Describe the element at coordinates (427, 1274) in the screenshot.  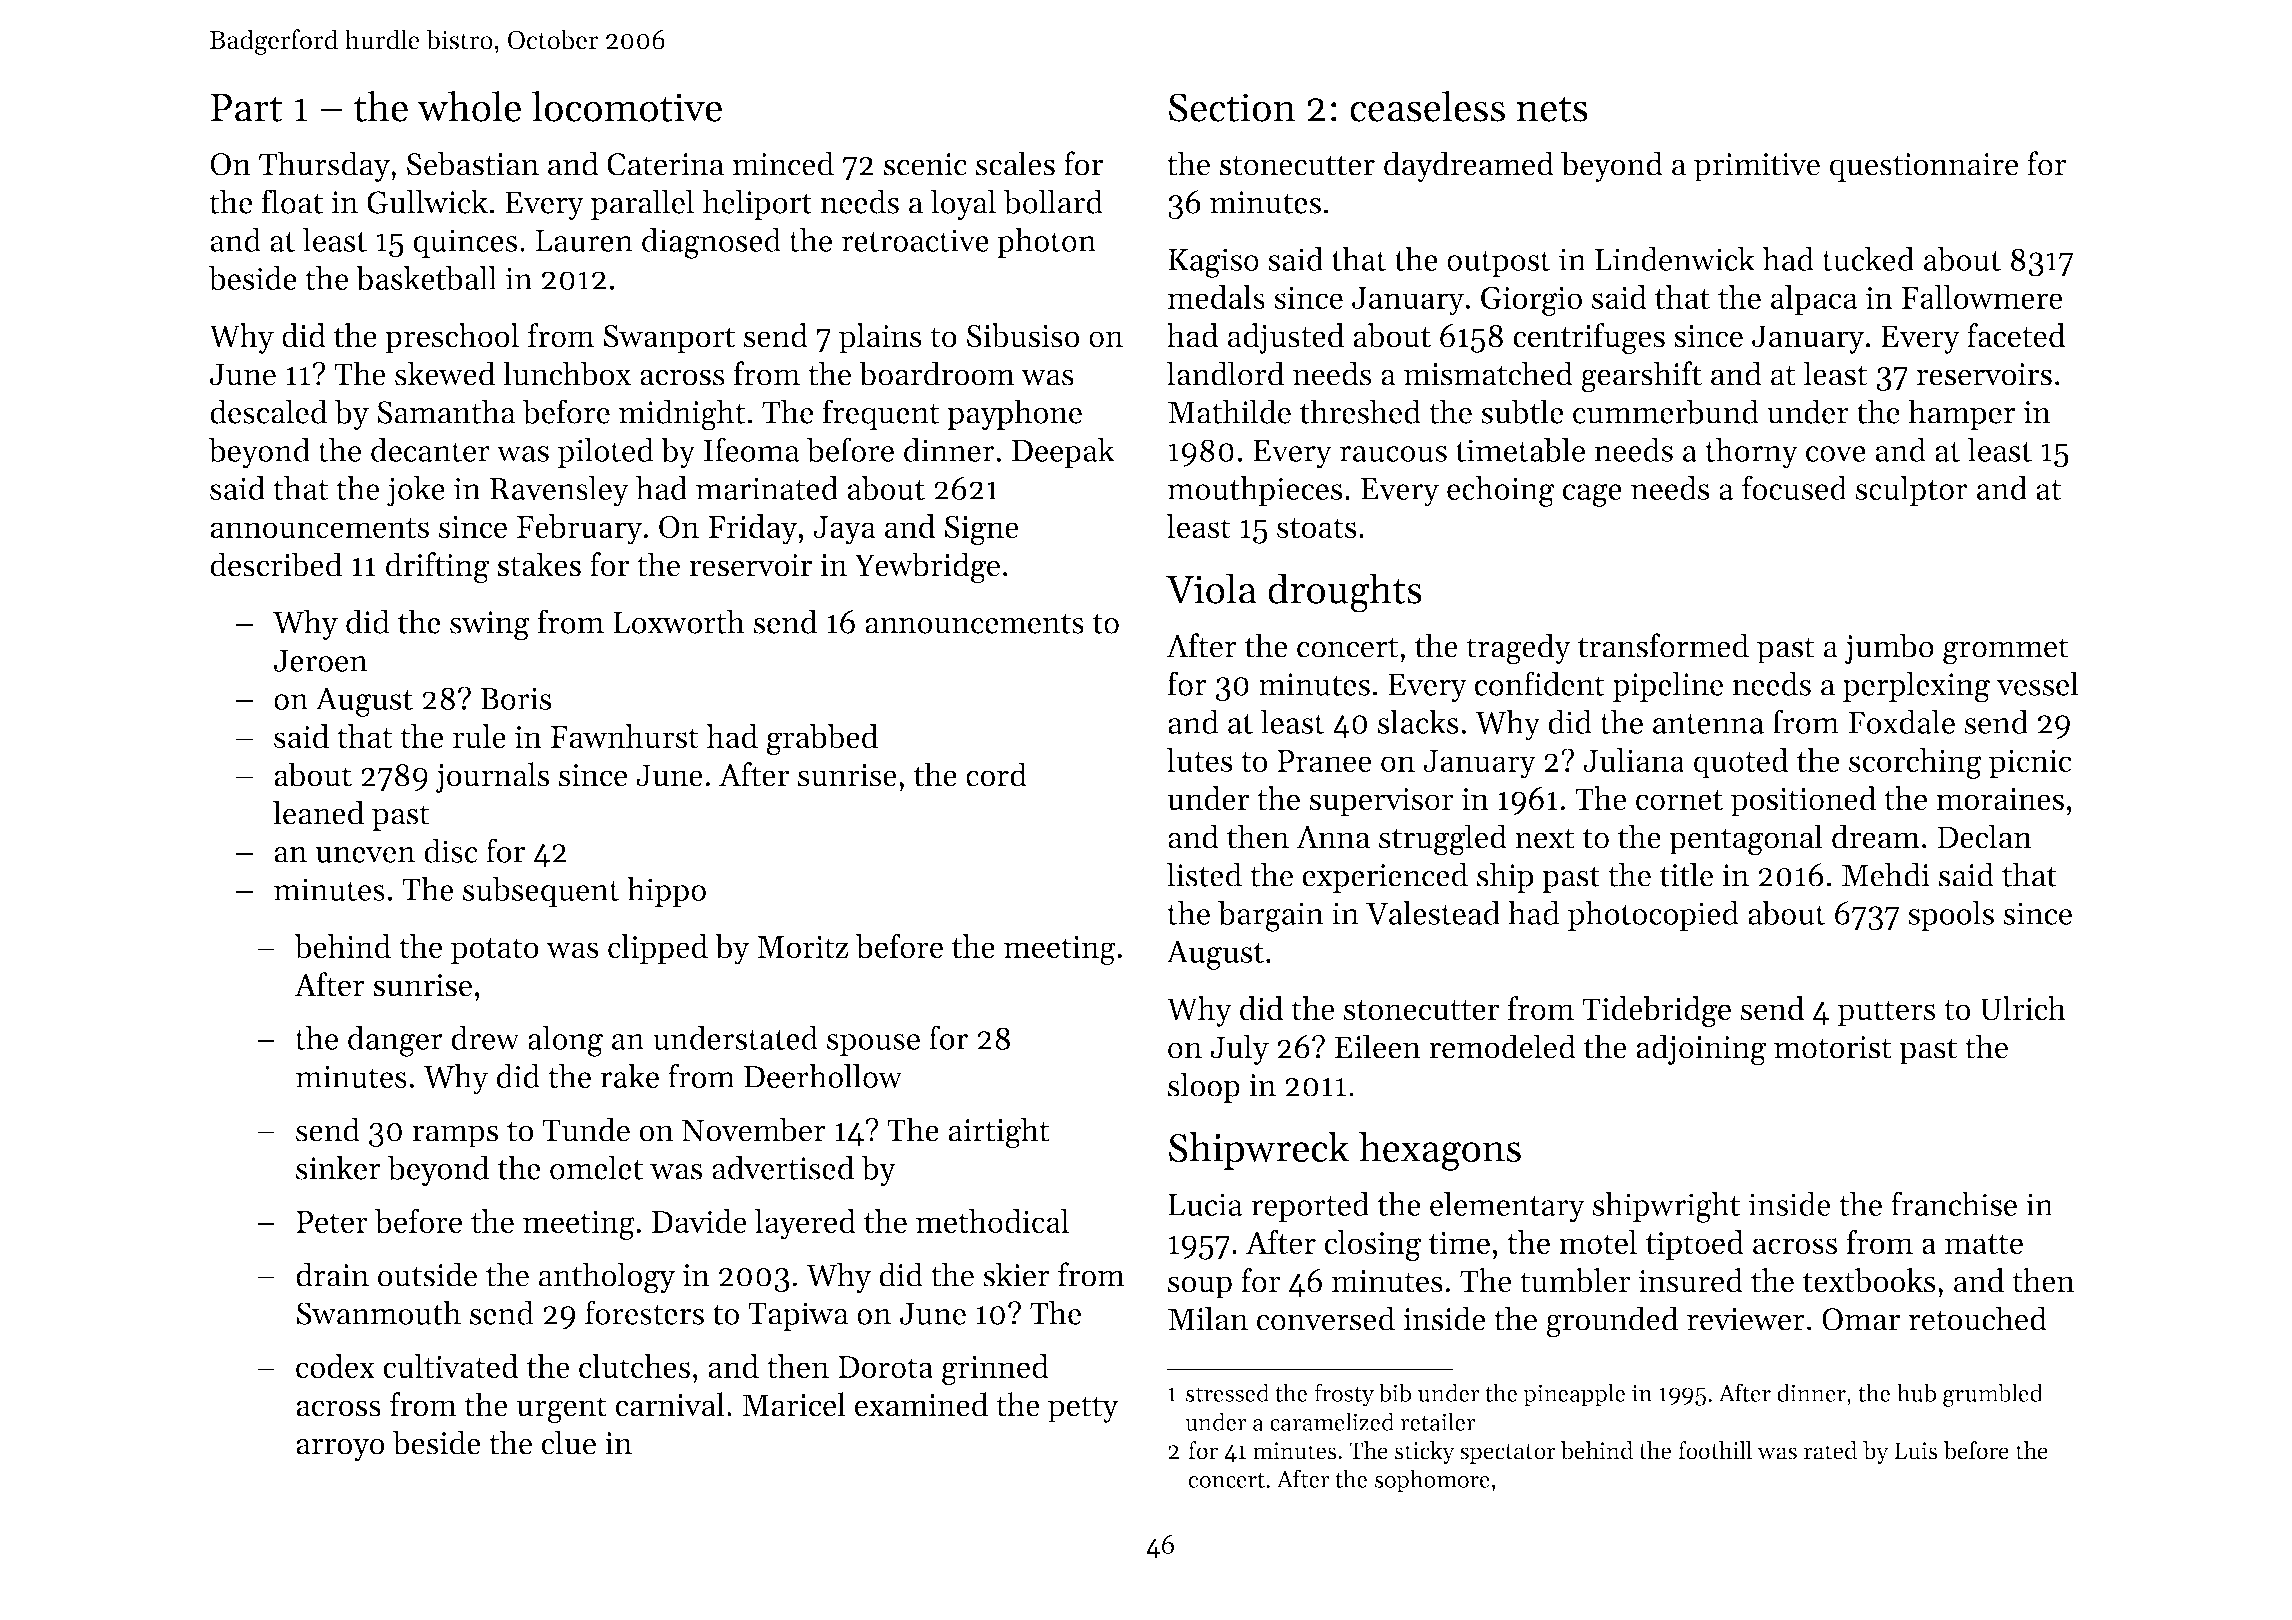
I see `outside` at that location.
